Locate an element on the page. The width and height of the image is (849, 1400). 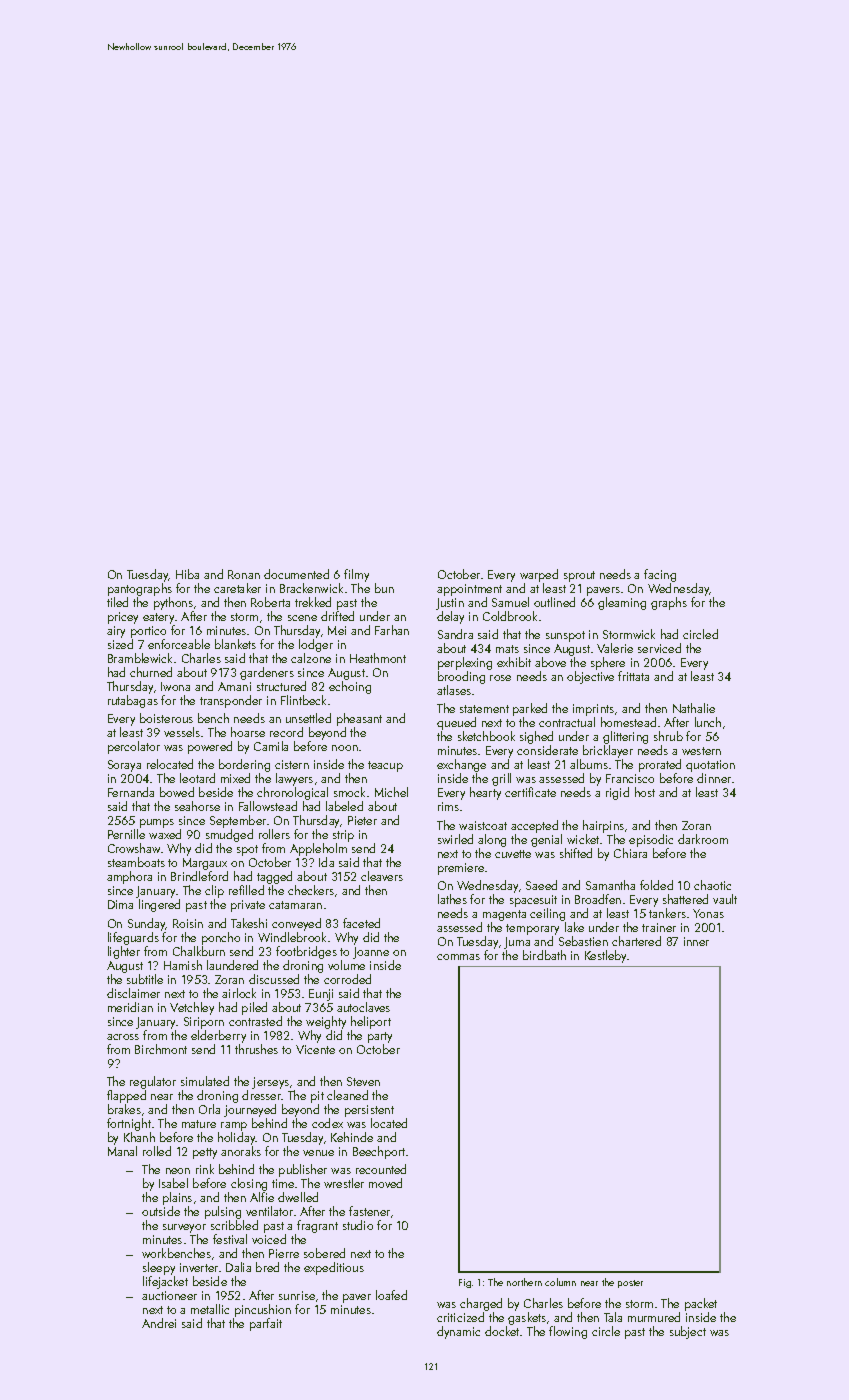
blankets is located at coordinates (235, 644).
